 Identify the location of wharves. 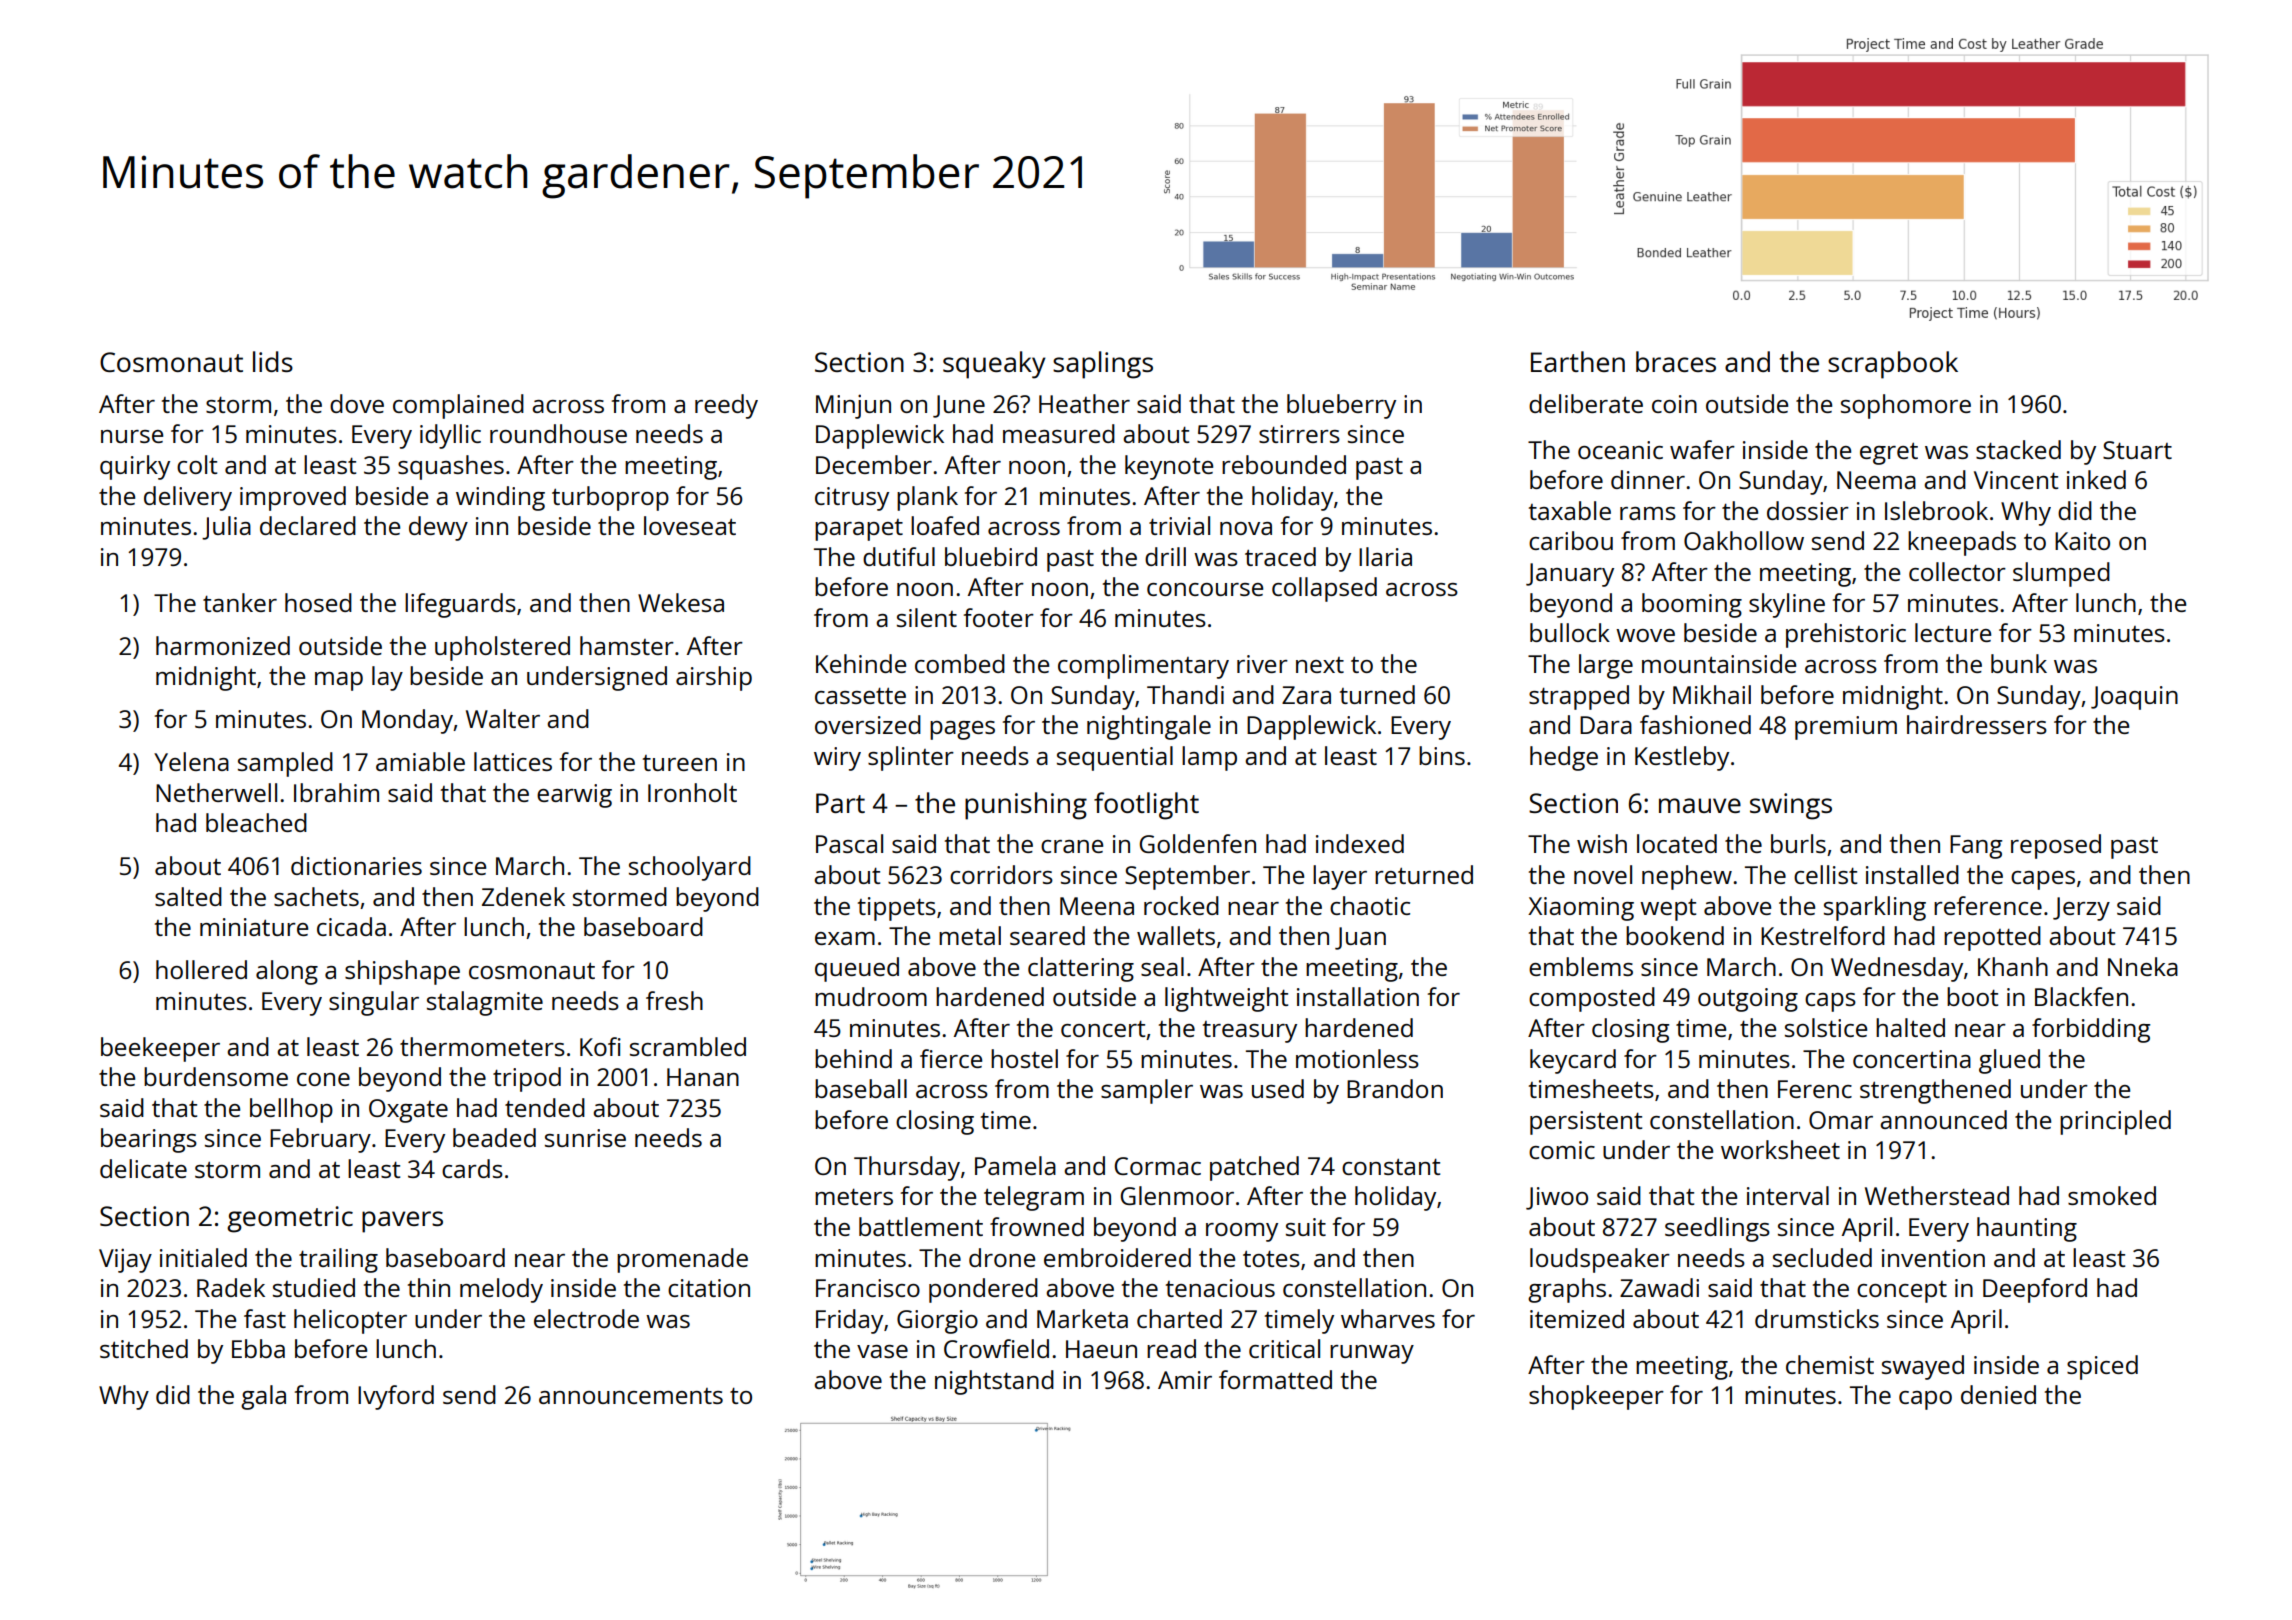
(1388, 1318).
